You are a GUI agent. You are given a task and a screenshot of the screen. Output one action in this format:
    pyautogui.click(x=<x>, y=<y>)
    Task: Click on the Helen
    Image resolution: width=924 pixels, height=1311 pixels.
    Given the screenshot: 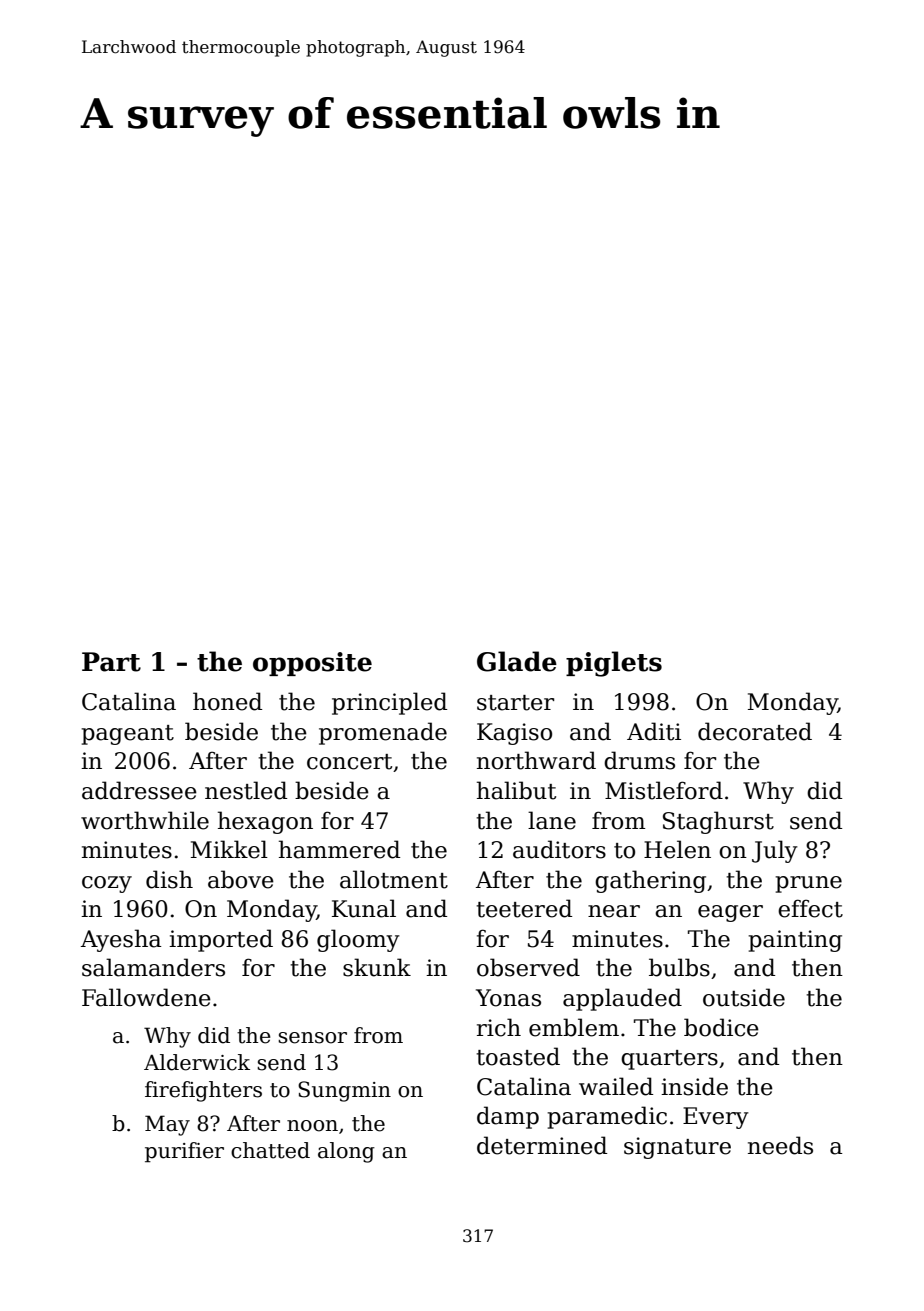 What is the action you would take?
    pyautogui.click(x=677, y=849)
